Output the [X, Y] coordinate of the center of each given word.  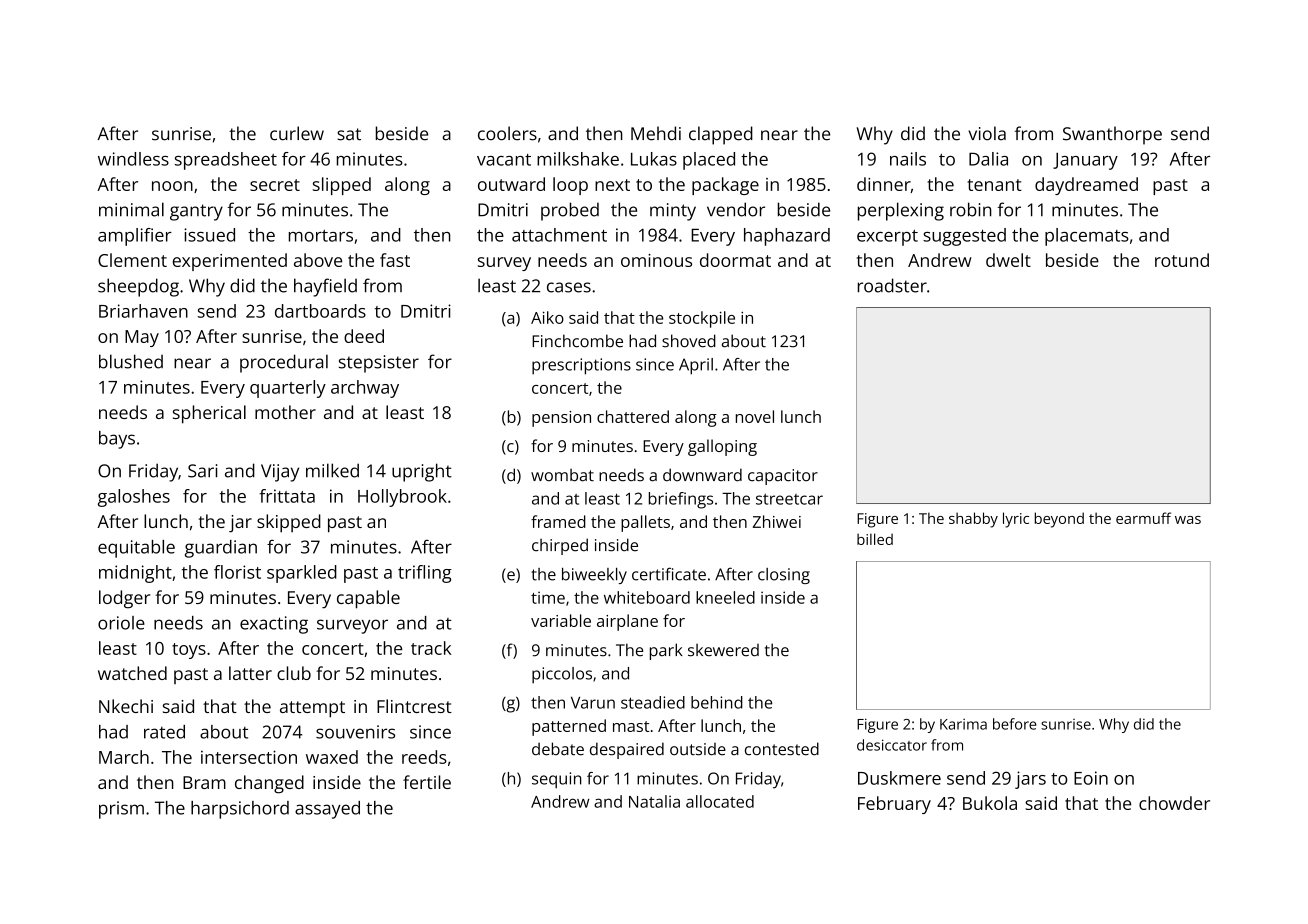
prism [121, 810]
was [1188, 520]
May [142, 338]
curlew [297, 133]
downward [702, 475]
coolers [507, 133]
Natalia [654, 801]
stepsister [379, 364]
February [894, 805]
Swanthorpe [1112, 135]
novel [755, 416]
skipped [289, 523]
